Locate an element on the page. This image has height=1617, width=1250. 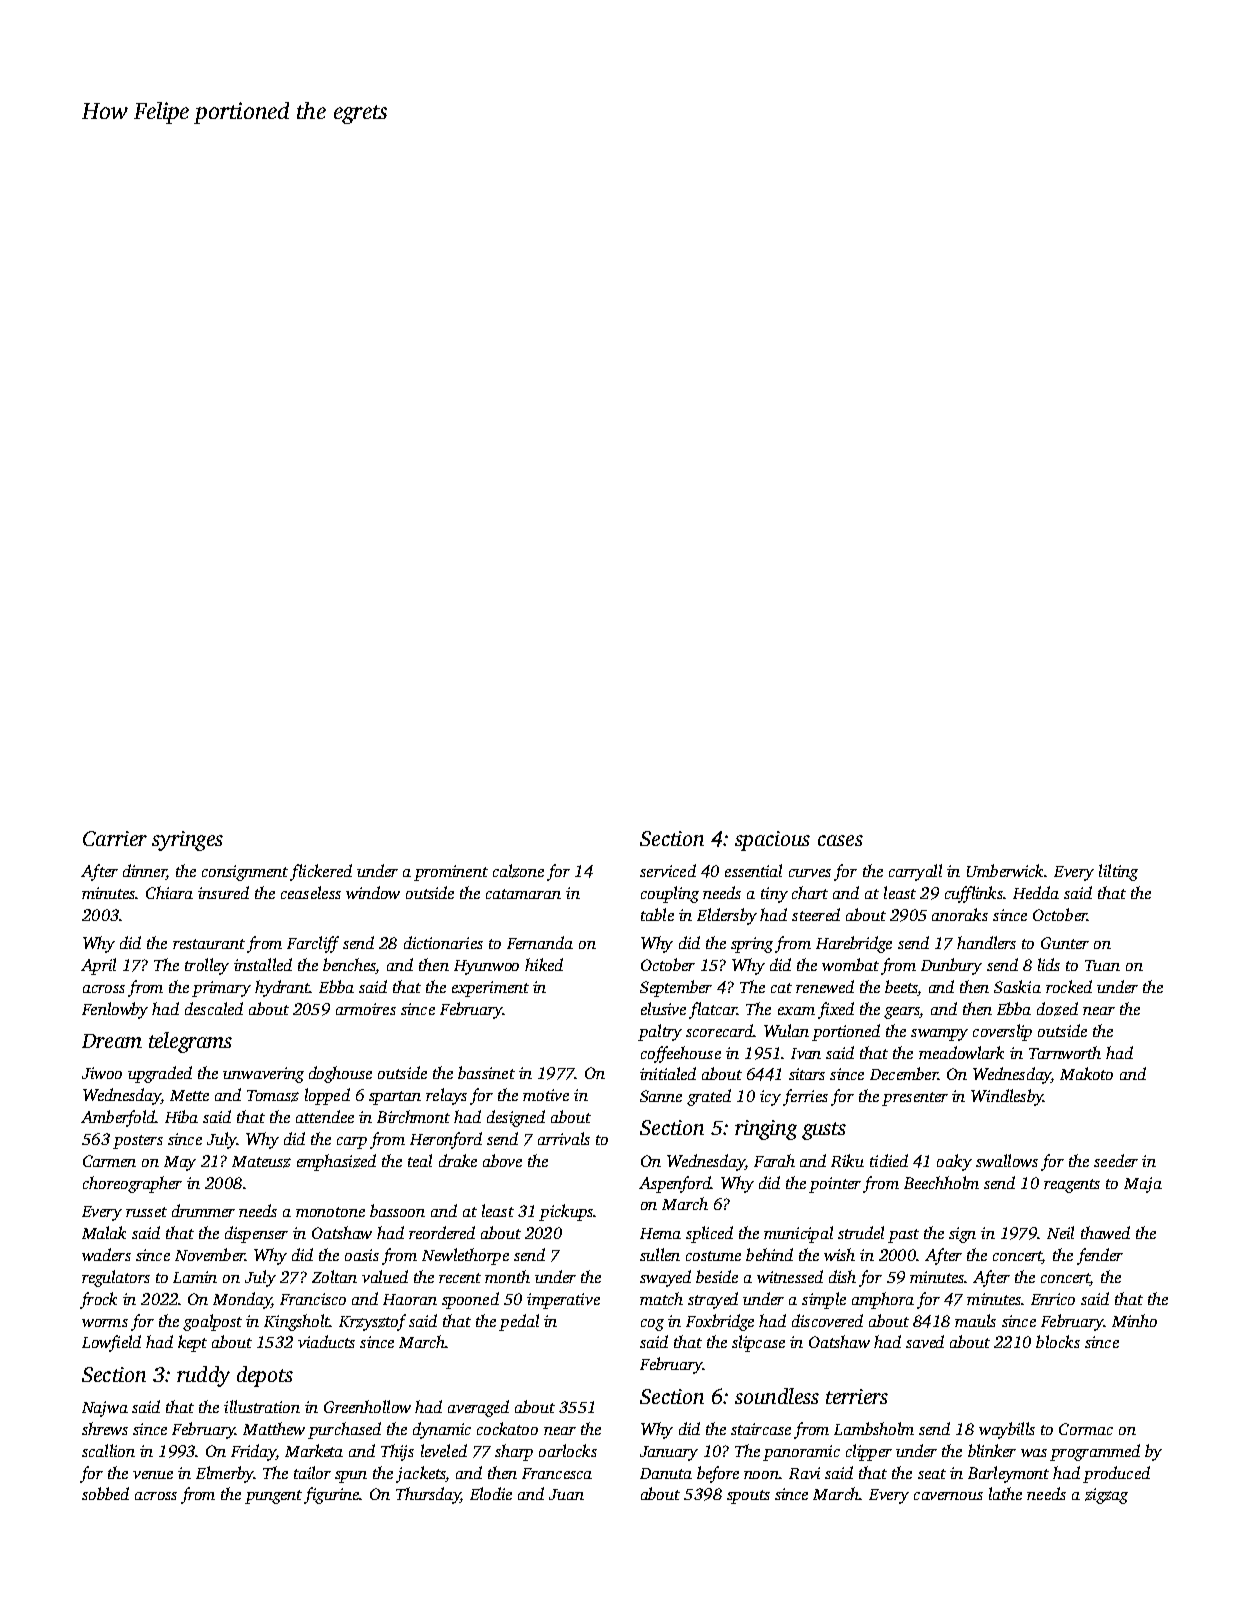
Juan is located at coordinates (566, 1494).
